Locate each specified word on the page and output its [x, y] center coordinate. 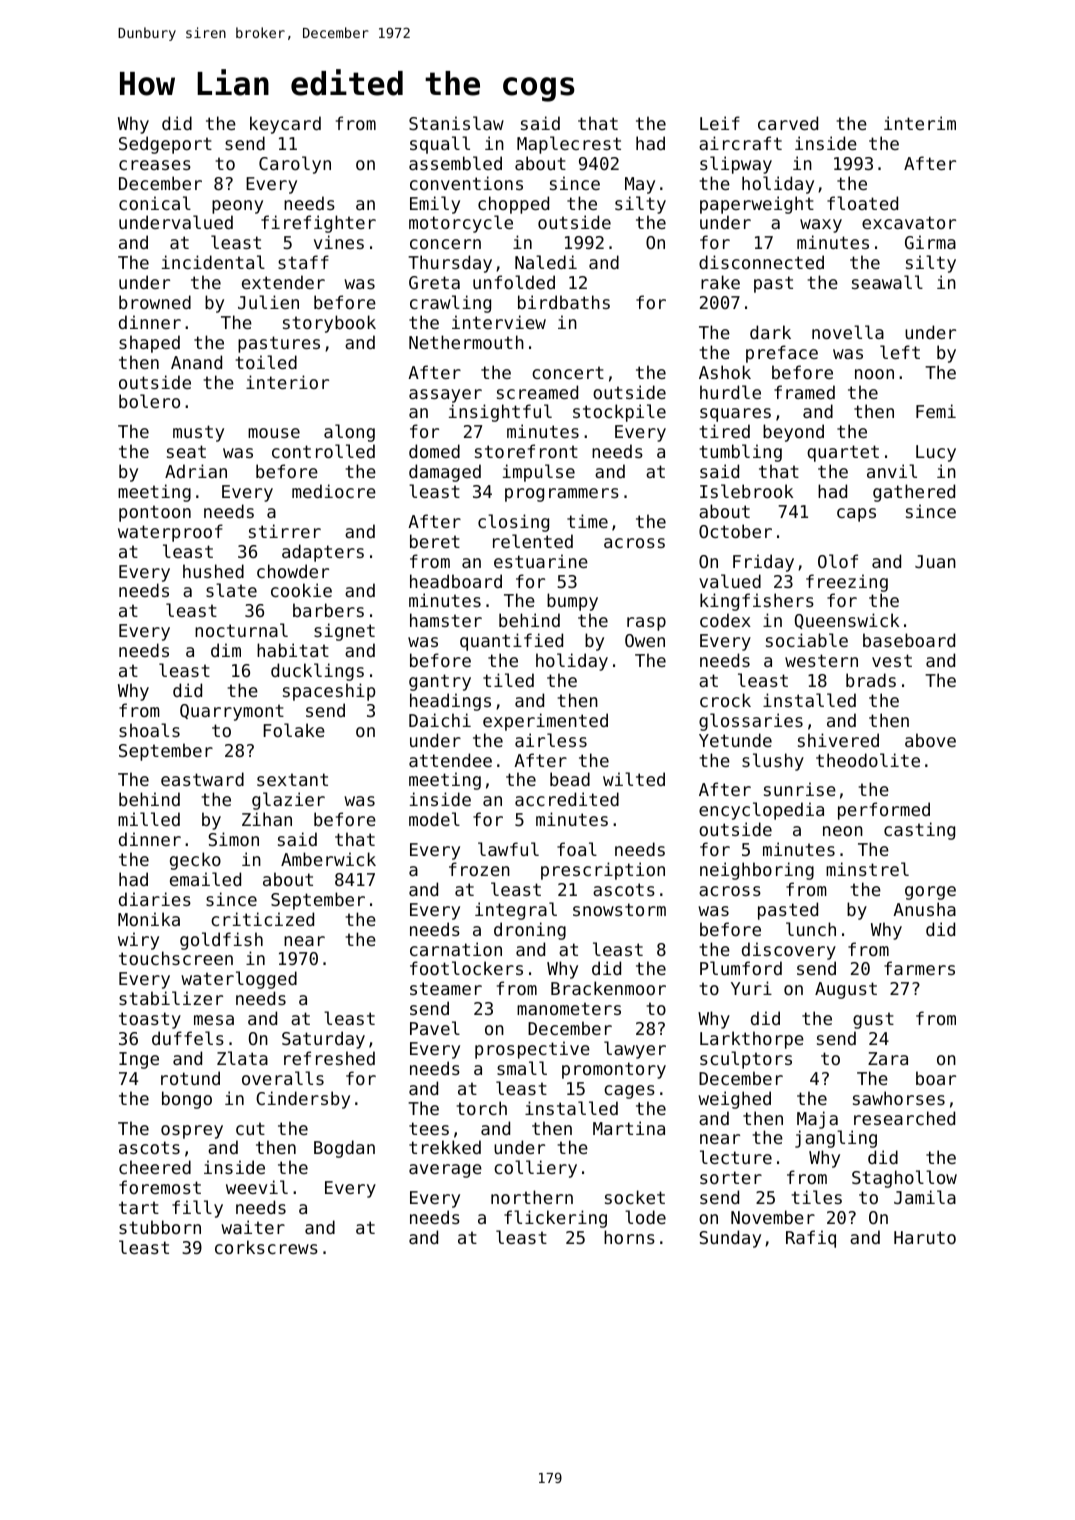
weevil [257, 1187]
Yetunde [735, 740]
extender [283, 282]
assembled [455, 163]
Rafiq [811, 1239]
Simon [233, 839]
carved [788, 123]
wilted [634, 779]
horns [629, 1237]
